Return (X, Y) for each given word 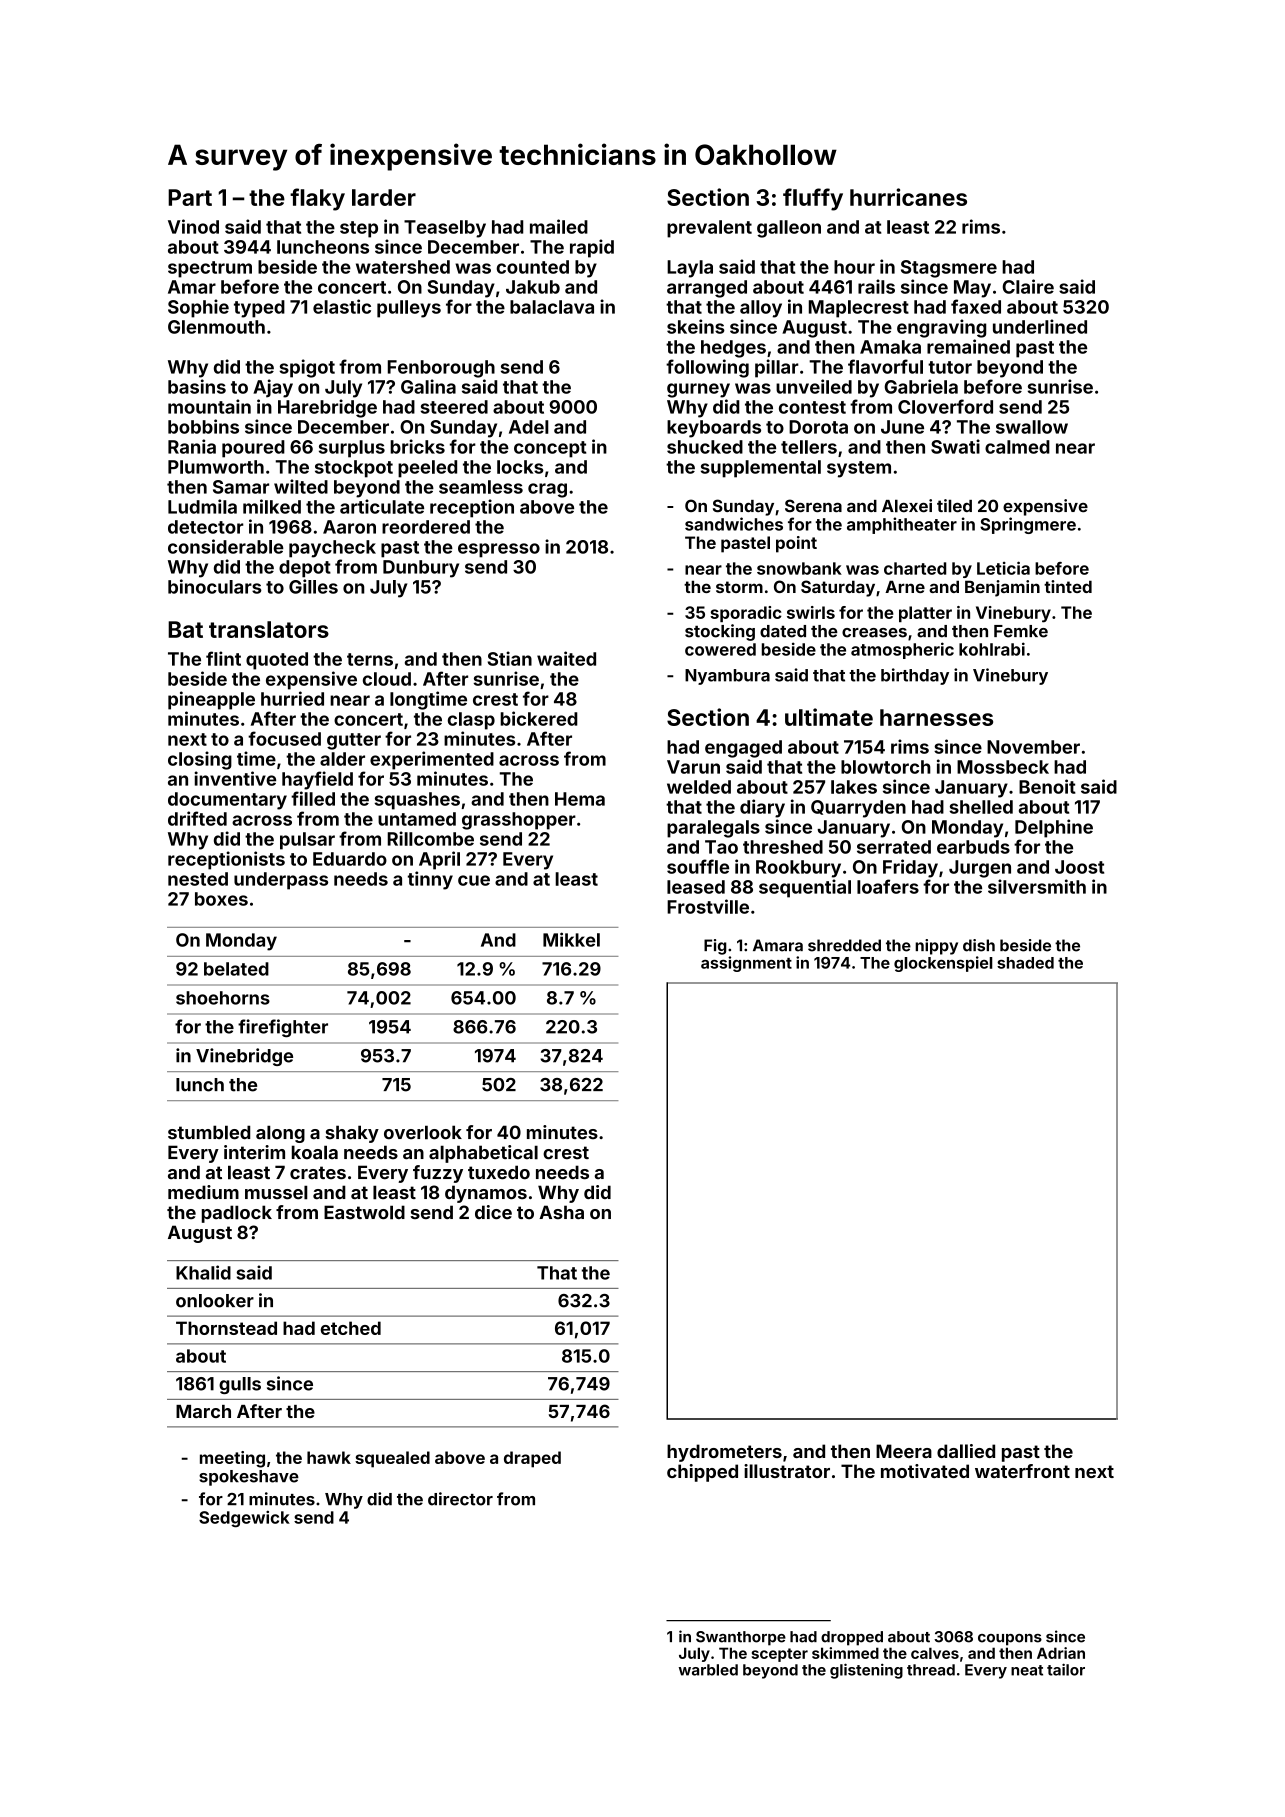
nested (198, 879)
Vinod (193, 226)
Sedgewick (244, 1519)
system (859, 469)
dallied (966, 1451)
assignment (746, 964)
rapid (592, 248)
